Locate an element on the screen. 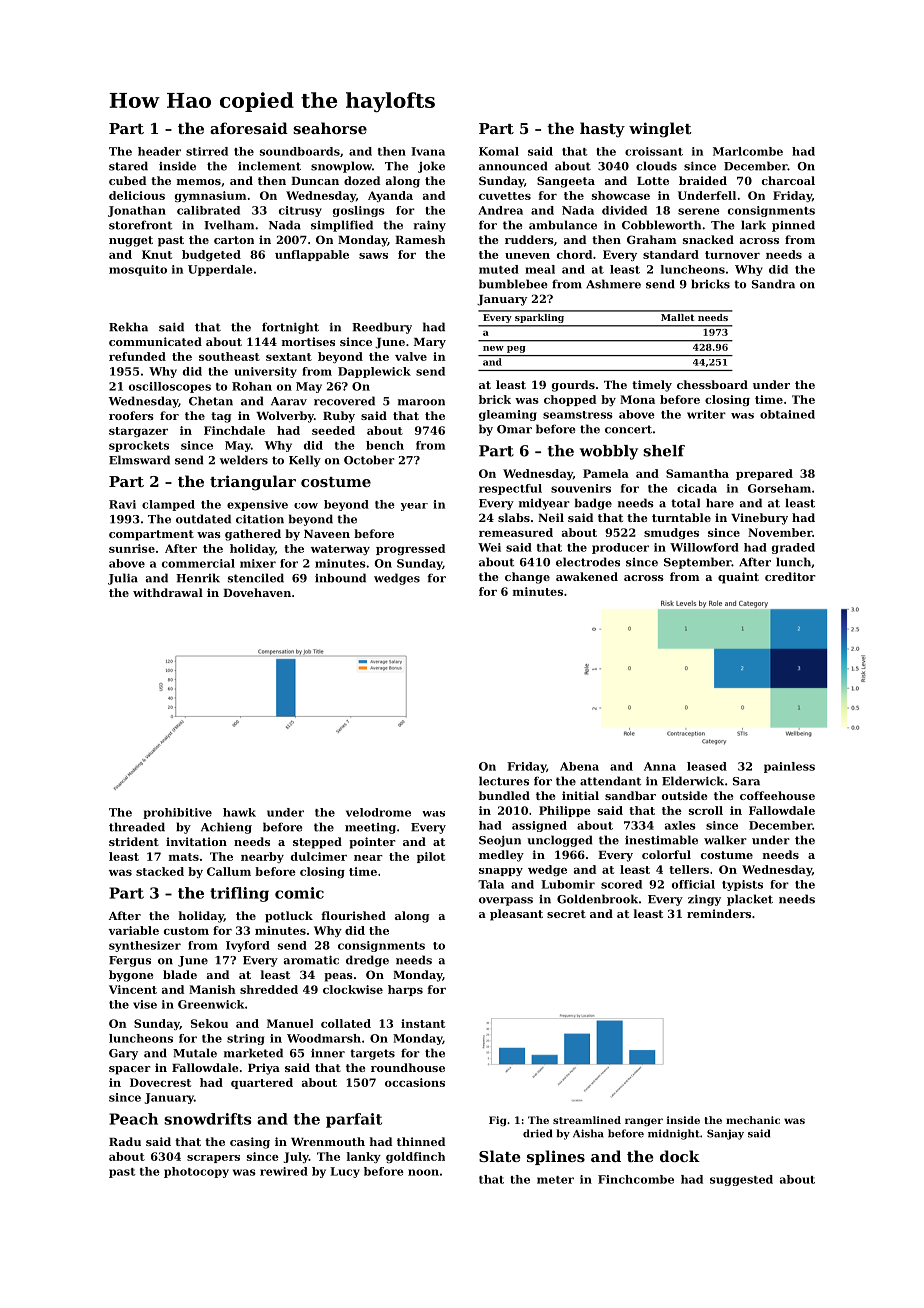 The height and width of the screenshot is (1308, 924). custom is located at coordinates (186, 931).
